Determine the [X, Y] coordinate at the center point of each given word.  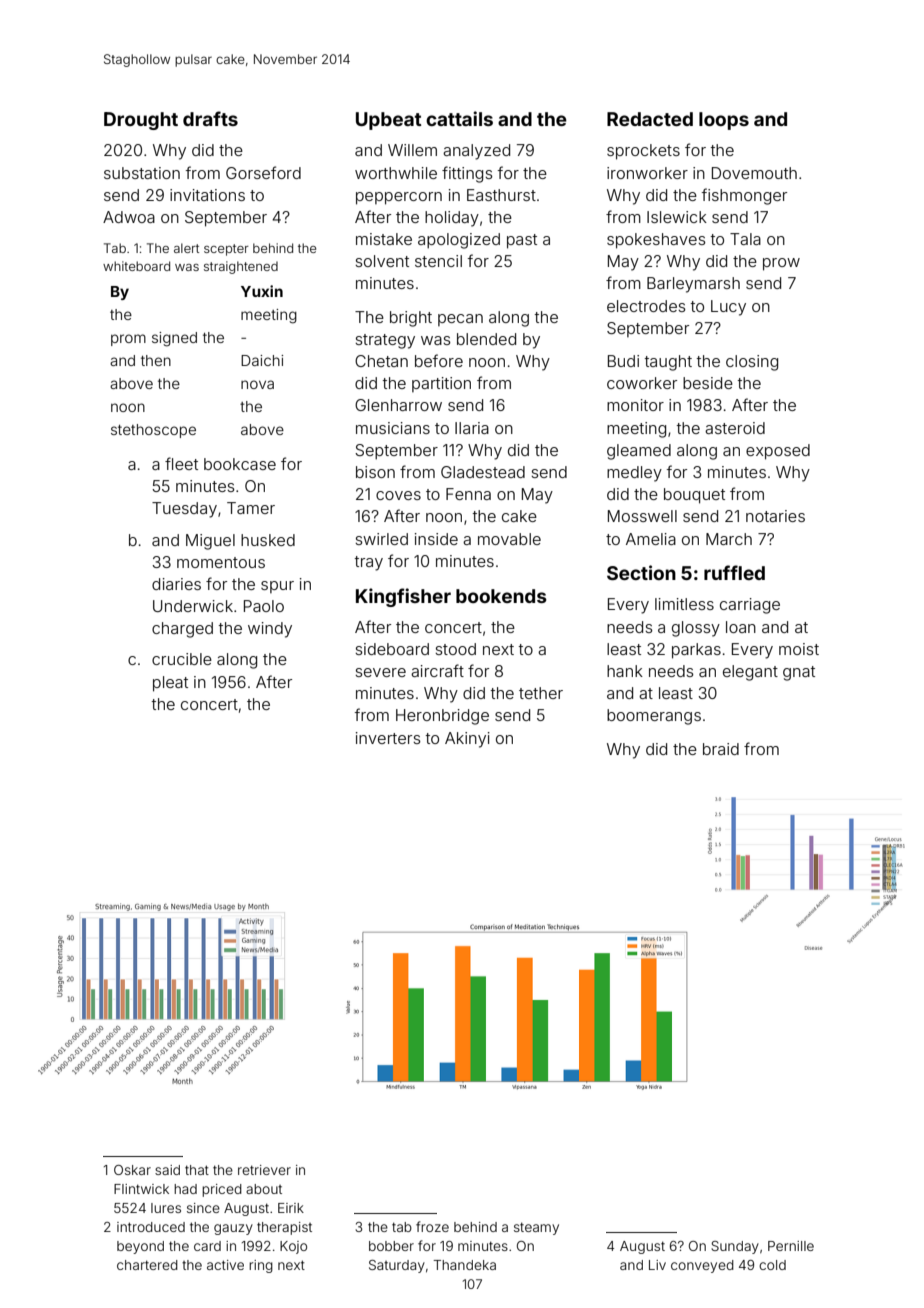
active [225, 1265]
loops [724, 121]
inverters [388, 738]
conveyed [702, 1266]
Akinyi [467, 740]
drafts [210, 118]
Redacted [650, 119]
